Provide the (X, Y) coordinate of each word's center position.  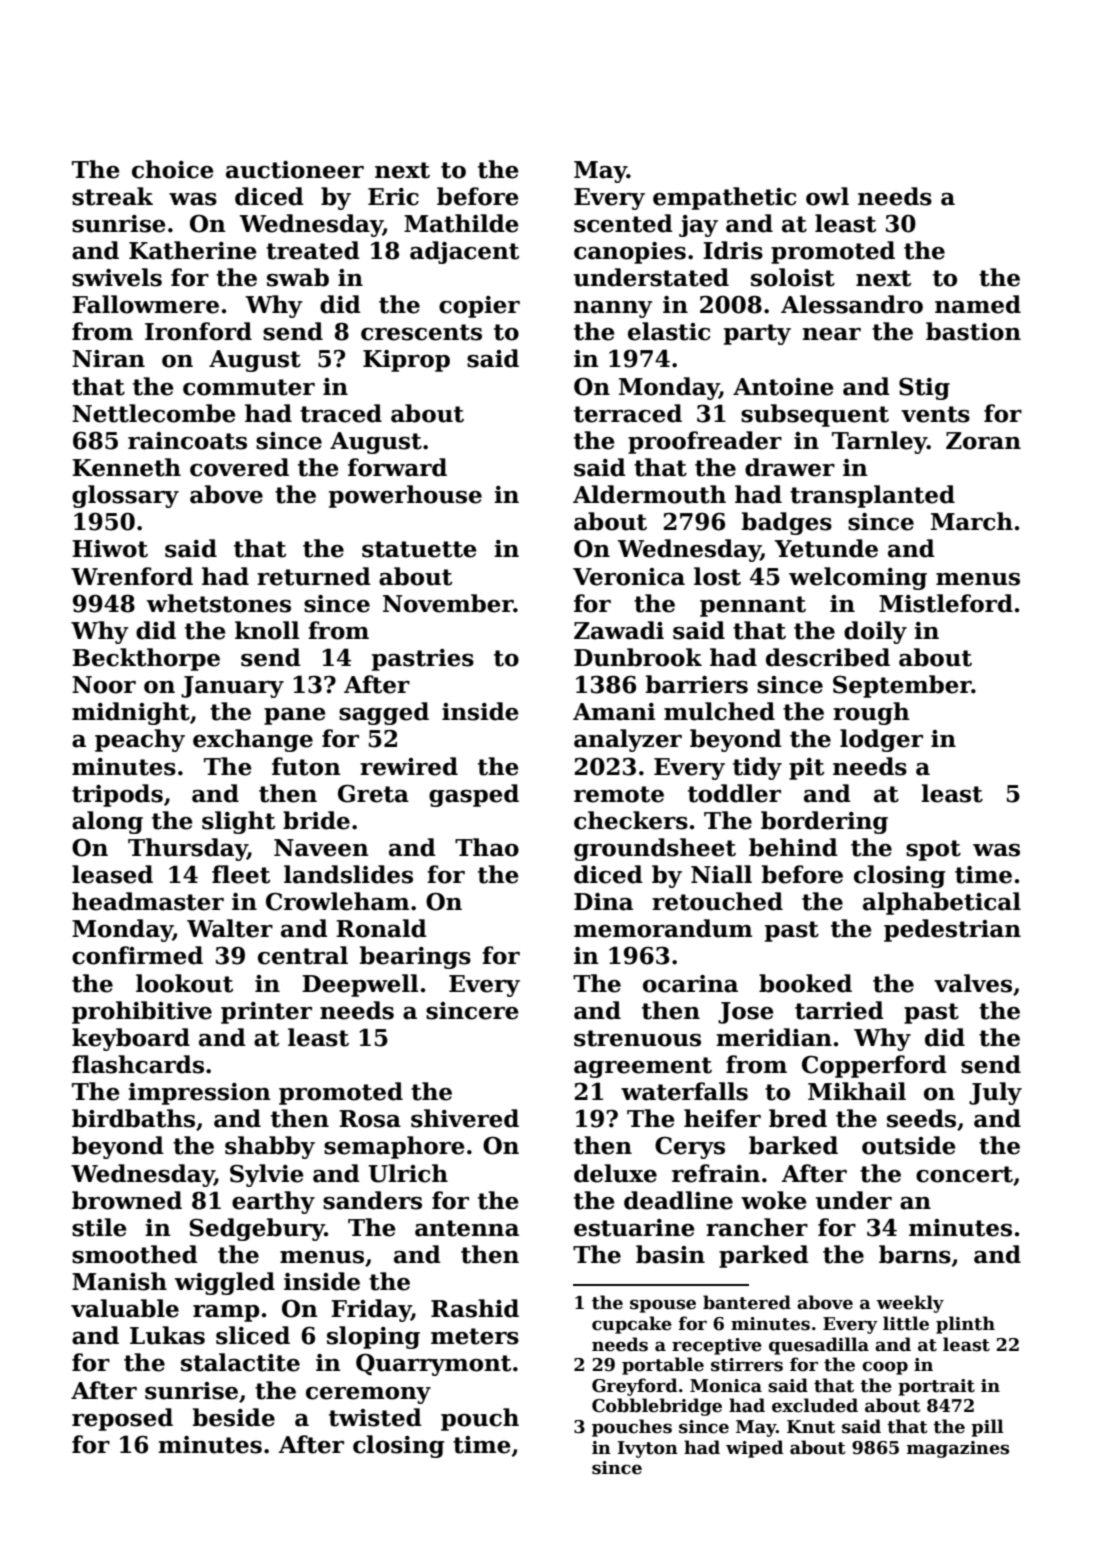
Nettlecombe (154, 413)
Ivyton (647, 1449)
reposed (122, 1419)
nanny (613, 309)
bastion (973, 331)
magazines (958, 1449)
